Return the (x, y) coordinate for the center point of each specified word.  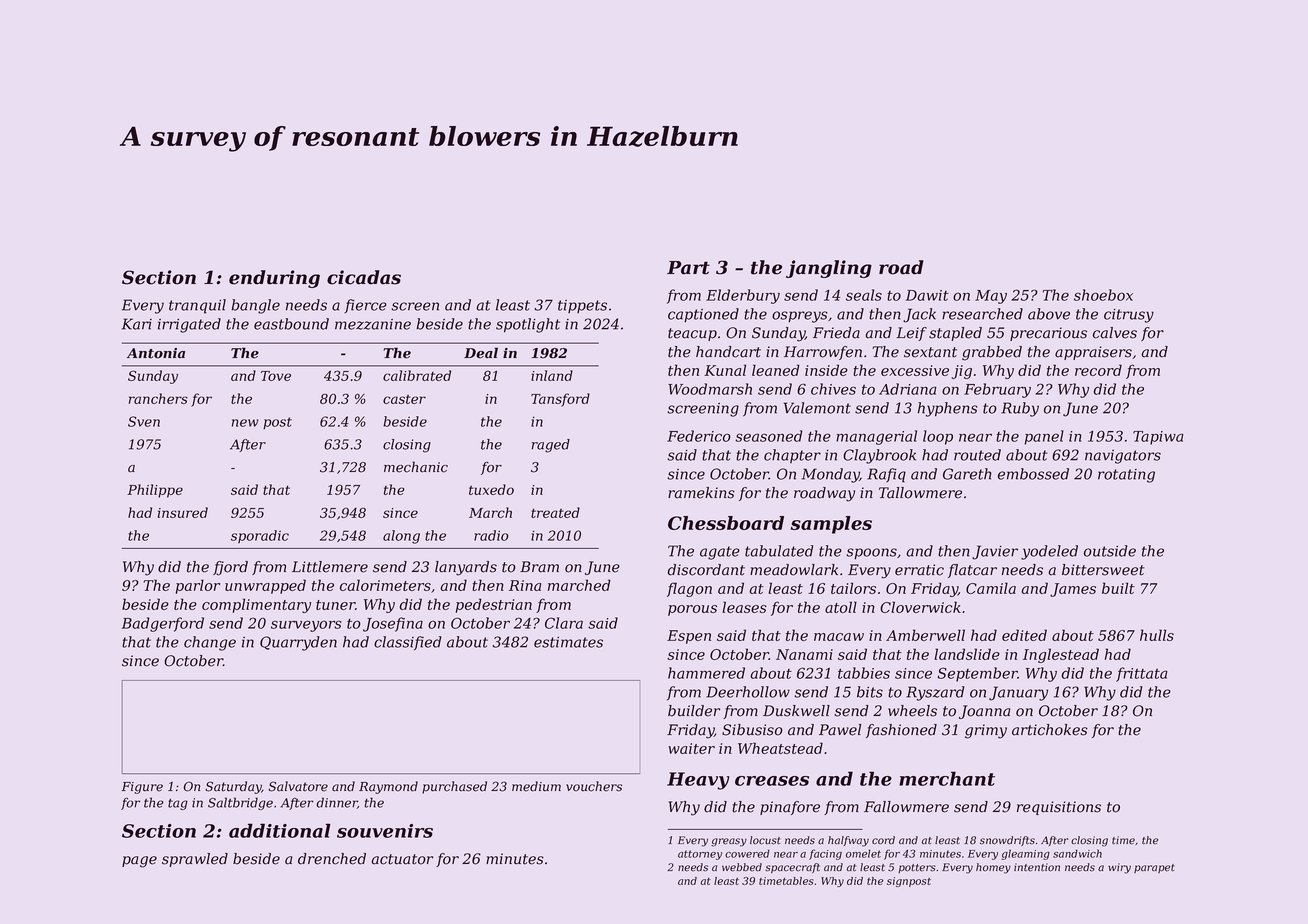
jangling (829, 269)
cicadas (364, 277)
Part (688, 268)
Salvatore (298, 786)
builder (694, 711)
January (1018, 693)
